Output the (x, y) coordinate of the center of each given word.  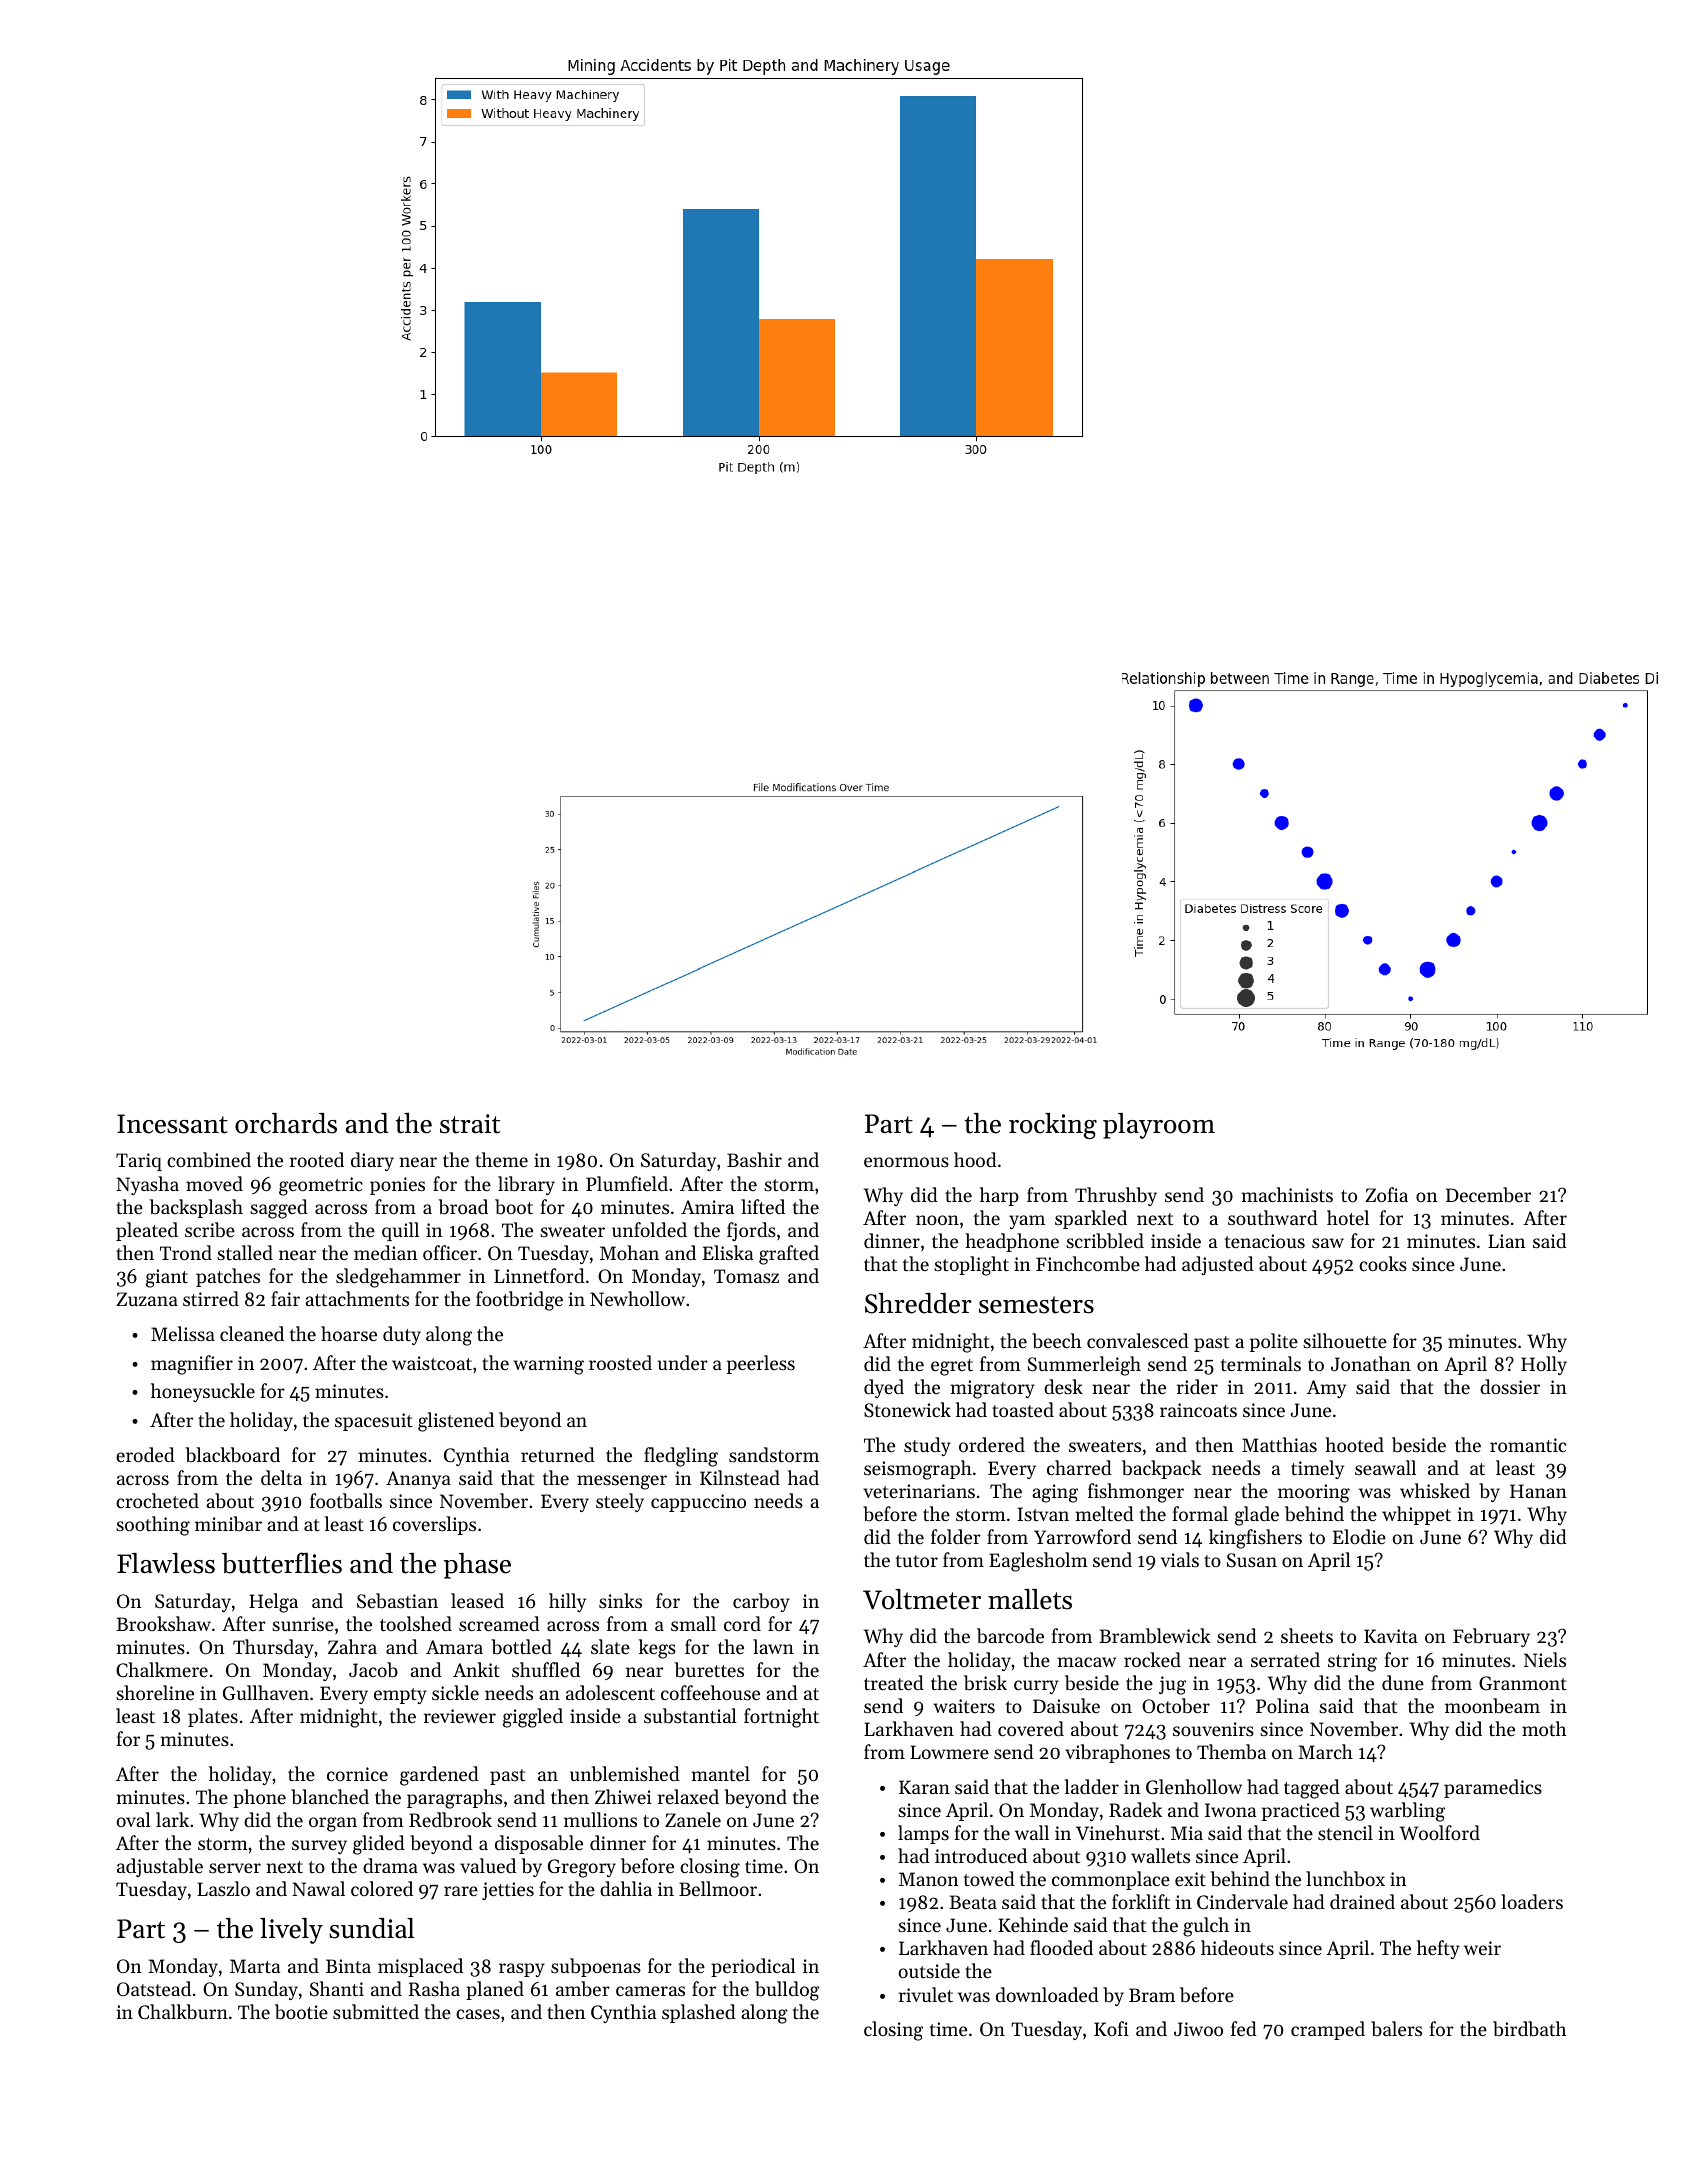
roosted (620, 1362)
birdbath (1529, 2029)
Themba (1231, 1752)
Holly (1544, 1365)
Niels (1545, 1659)
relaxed (688, 1796)
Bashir (754, 1159)
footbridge (519, 1301)
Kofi (1111, 2028)
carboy (761, 1602)
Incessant (172, 1124)
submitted (376, 2012)
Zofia (1386, 1194)
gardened (439, 1776)
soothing (153, 1526)
